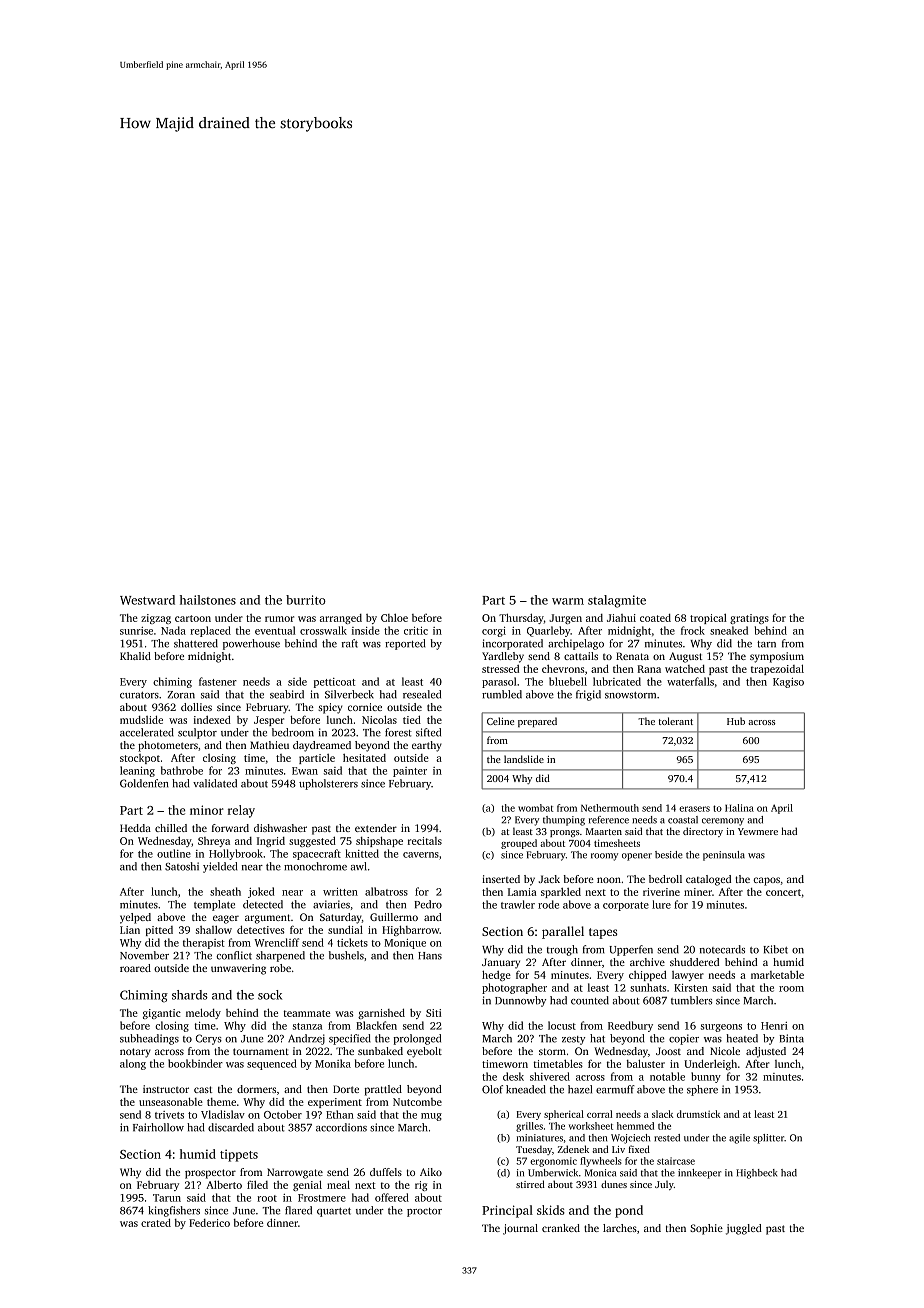  I want to click on Jack, so click(549, 879).
